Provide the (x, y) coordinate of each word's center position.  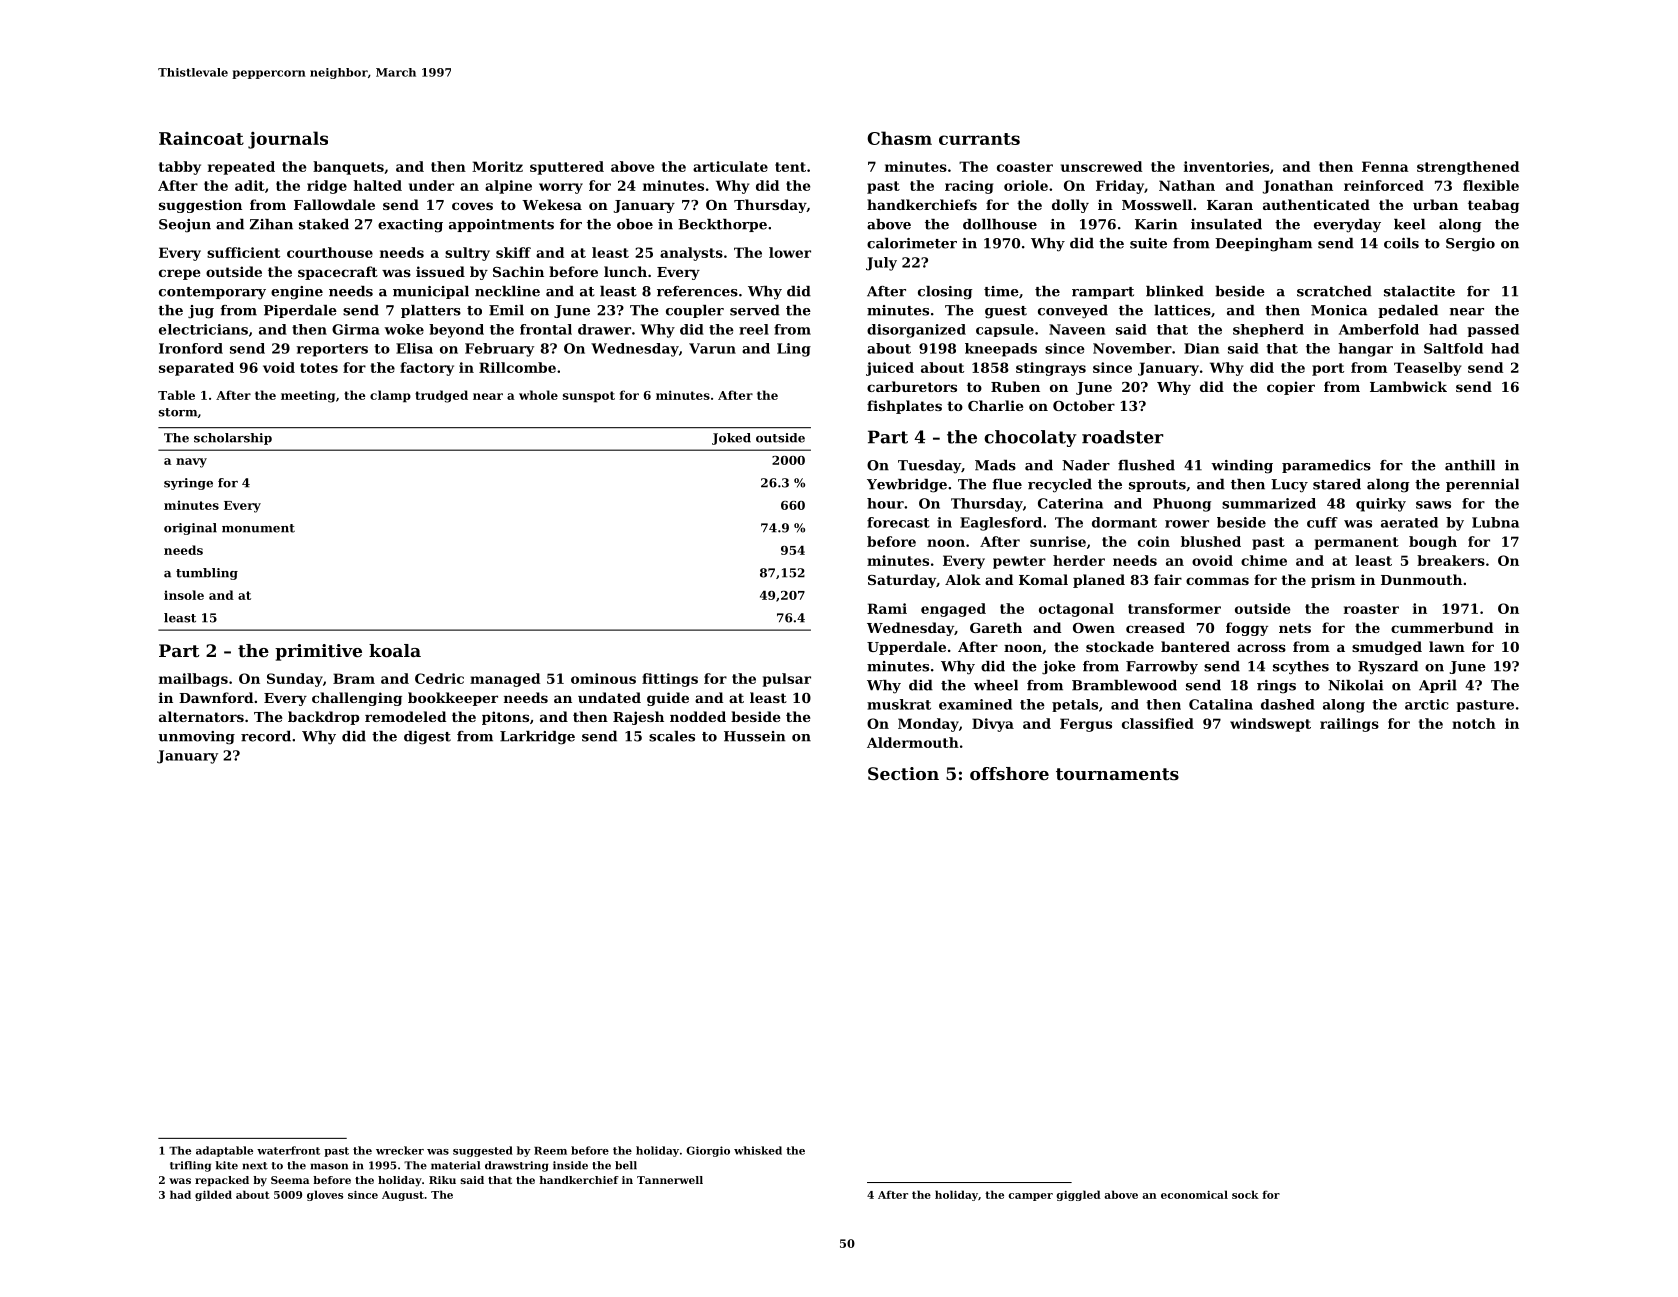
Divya (993, 725)
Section (903, 773)
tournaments (1117, 774)
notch (1474, 723)
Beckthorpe (722, 225)
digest (427, 738)
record (266, 736)
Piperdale (300, 311)
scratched (1334, 291)
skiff (513, 252)
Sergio (1470, 245)
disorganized (916, 331)
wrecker (400, 1150)
